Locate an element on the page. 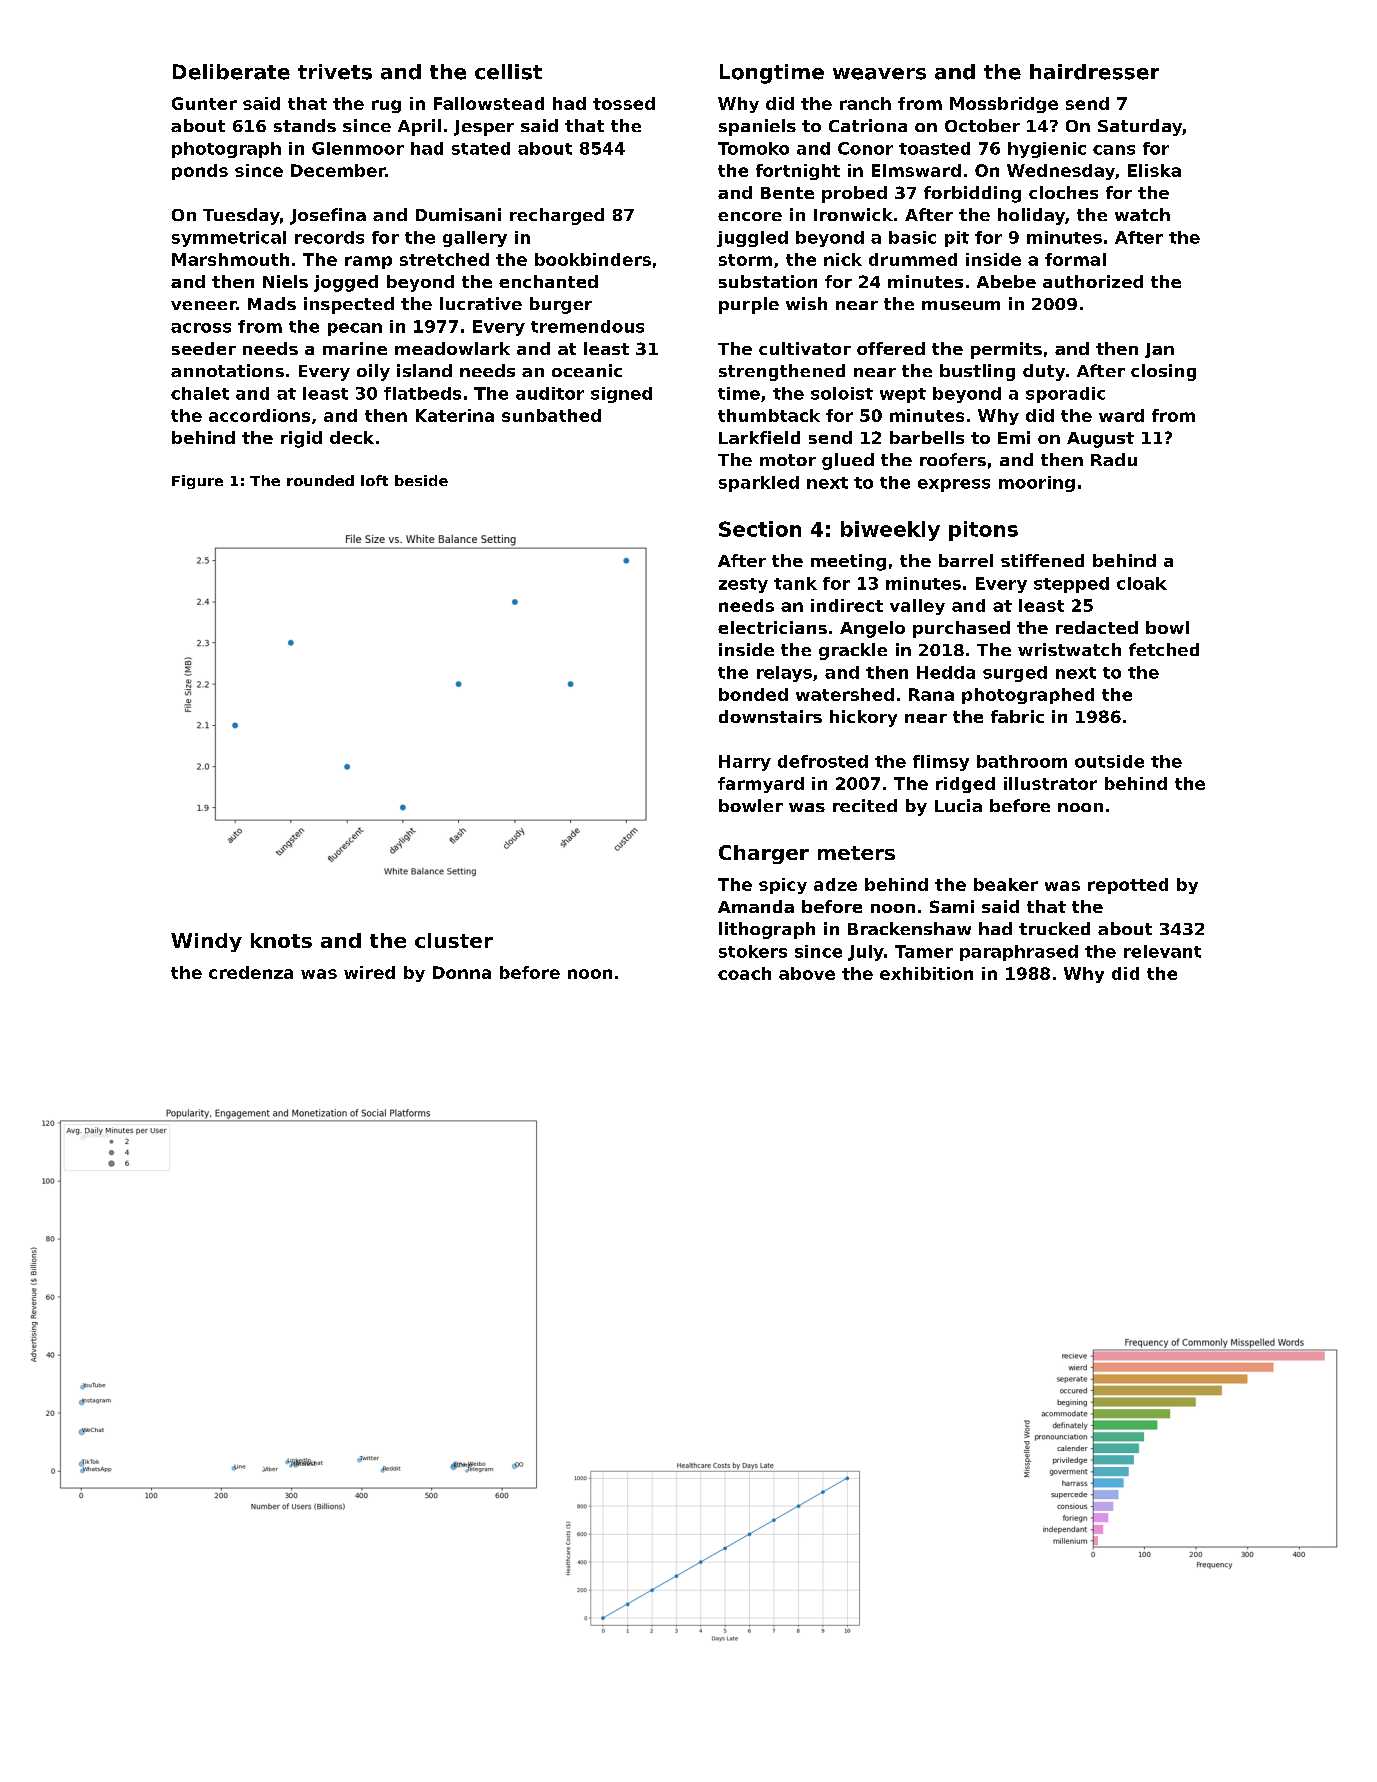  above is located at coordinates (807, 973).
